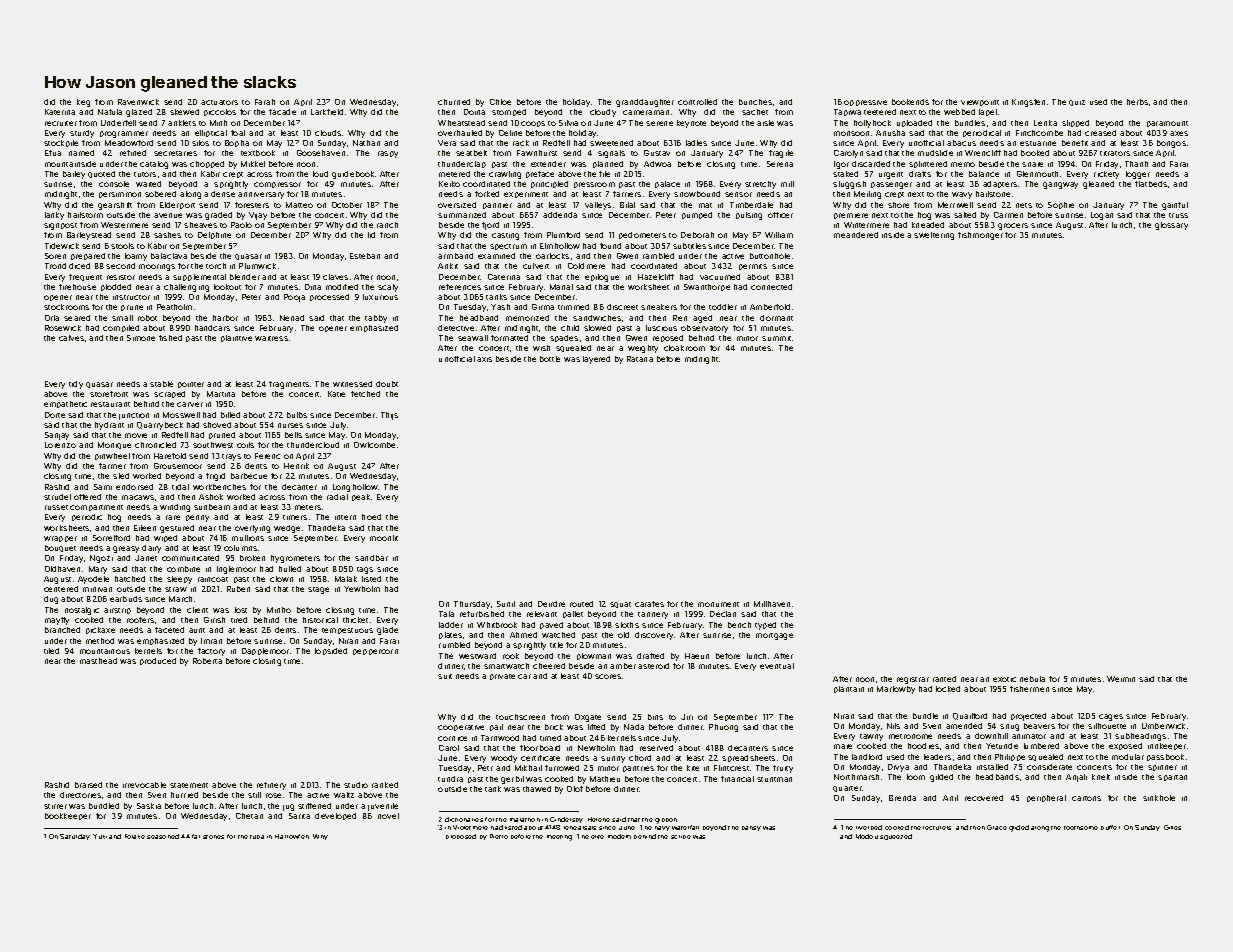 The height and width of the image is (952, 1233). I want to click on bookkeeper, so click(68, 816).
